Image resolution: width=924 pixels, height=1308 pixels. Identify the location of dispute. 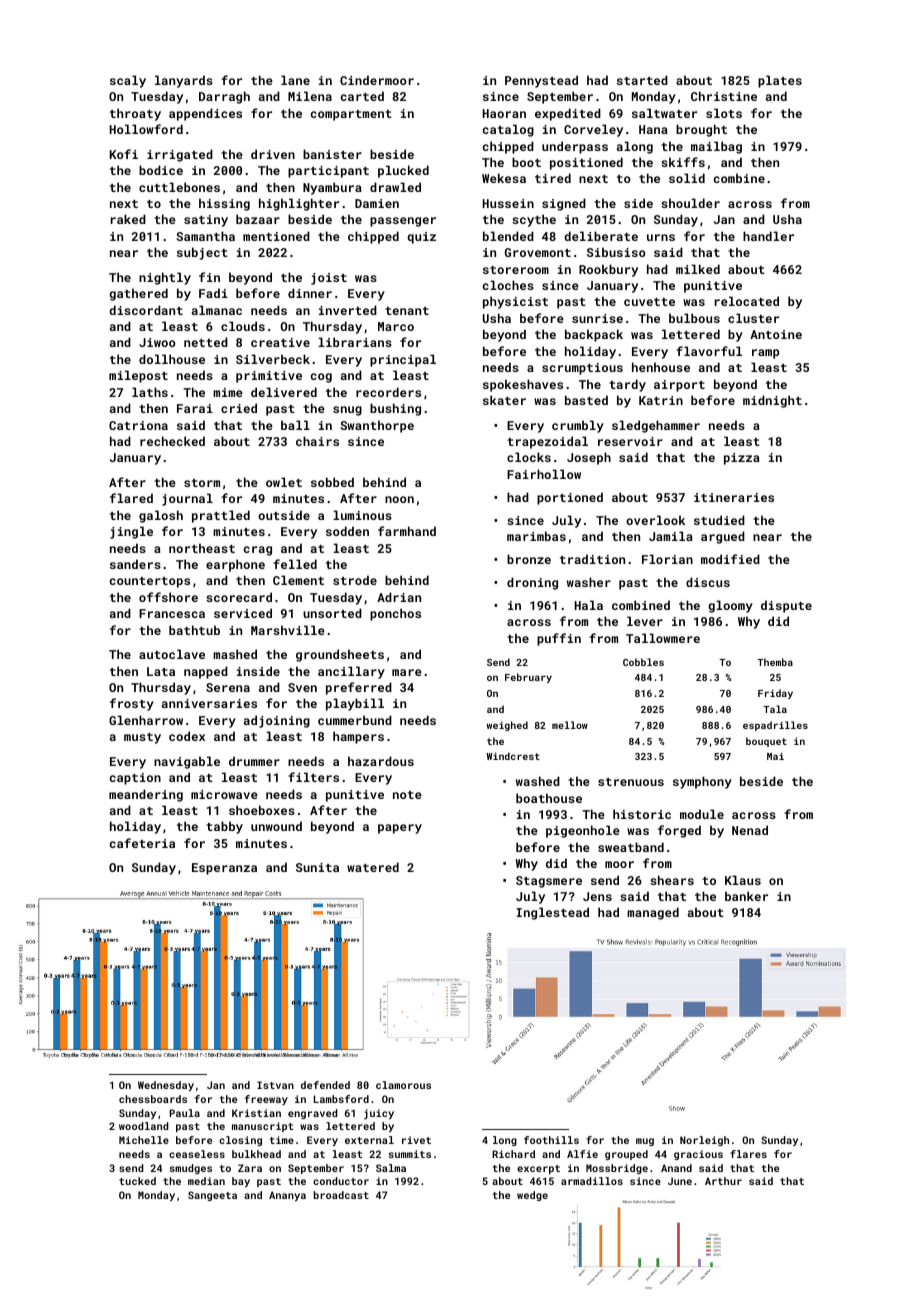
(786, 606).
